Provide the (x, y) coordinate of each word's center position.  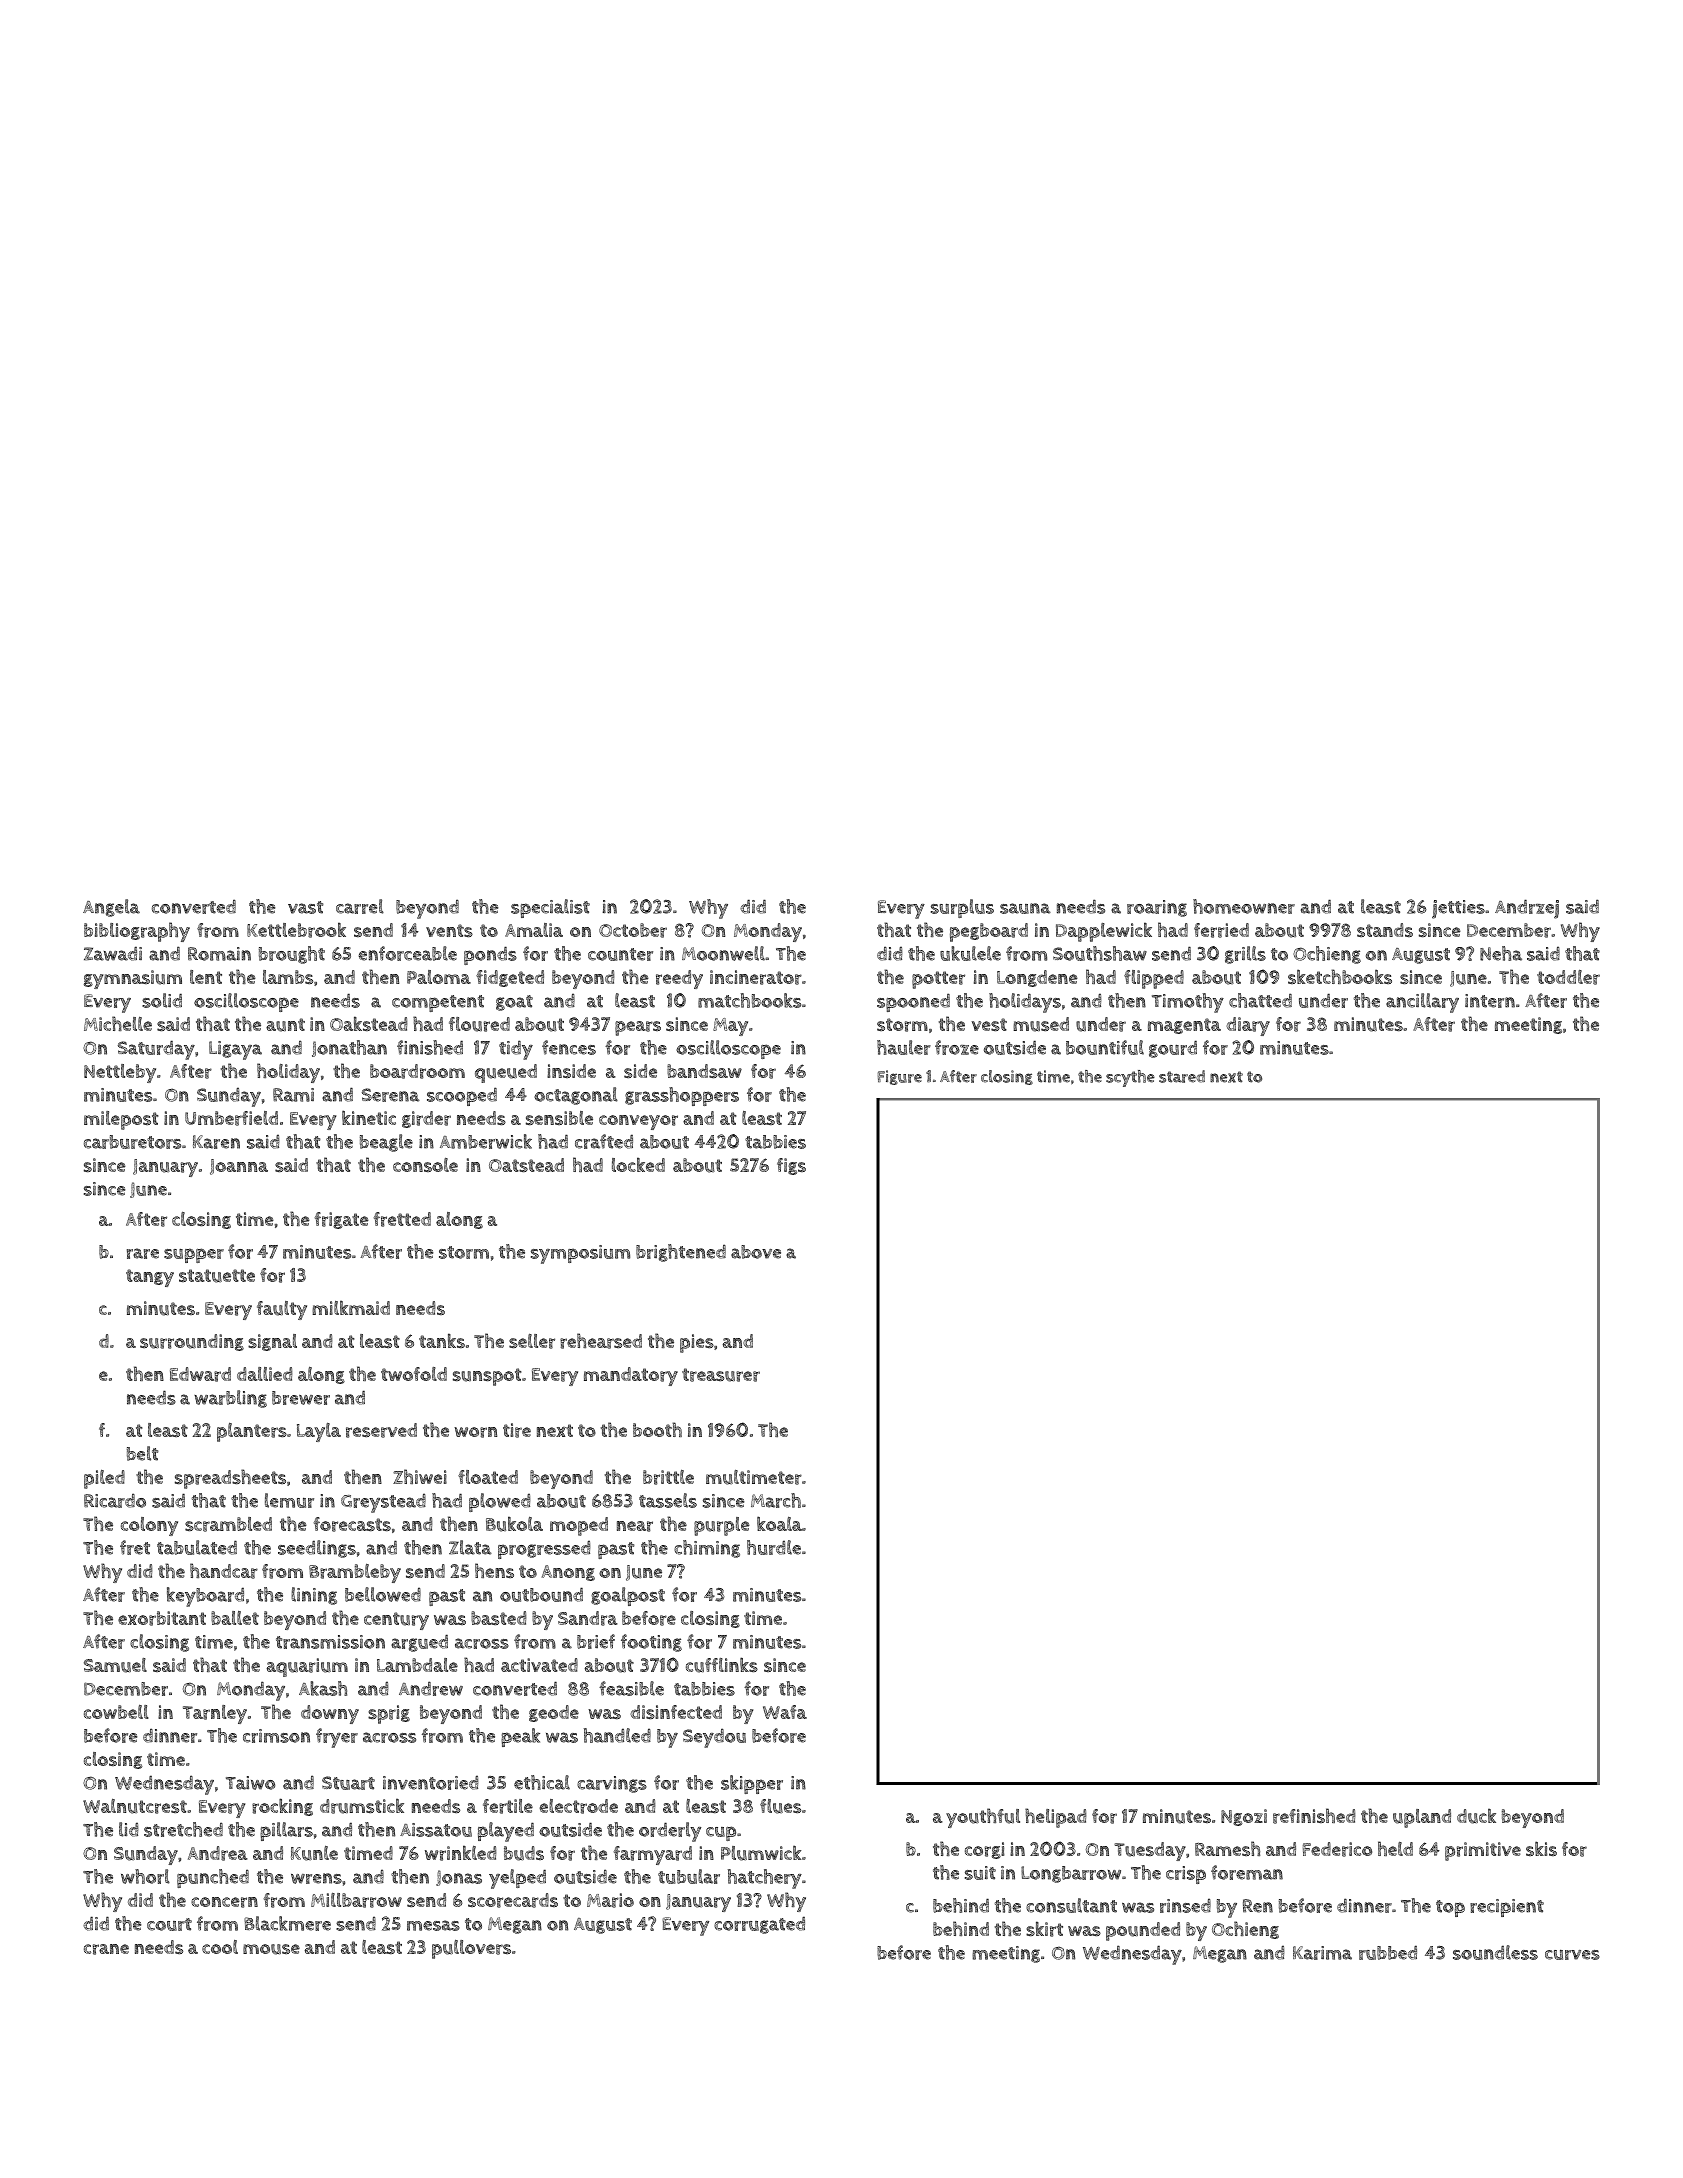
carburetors (132, 1142)
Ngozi (1244, 1817)
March (776, 1500)
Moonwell (723, 953)
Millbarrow (356, 1900)
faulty (282, 1310)
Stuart (348, 1783)
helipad (1056, 1818)
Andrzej (1527, 909)
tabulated (197, 1547)
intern (1490, 1001)
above (756, 1252)
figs (791, 1166)
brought (292, 955)
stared (1182, 1076)
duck (1476, 1816)
